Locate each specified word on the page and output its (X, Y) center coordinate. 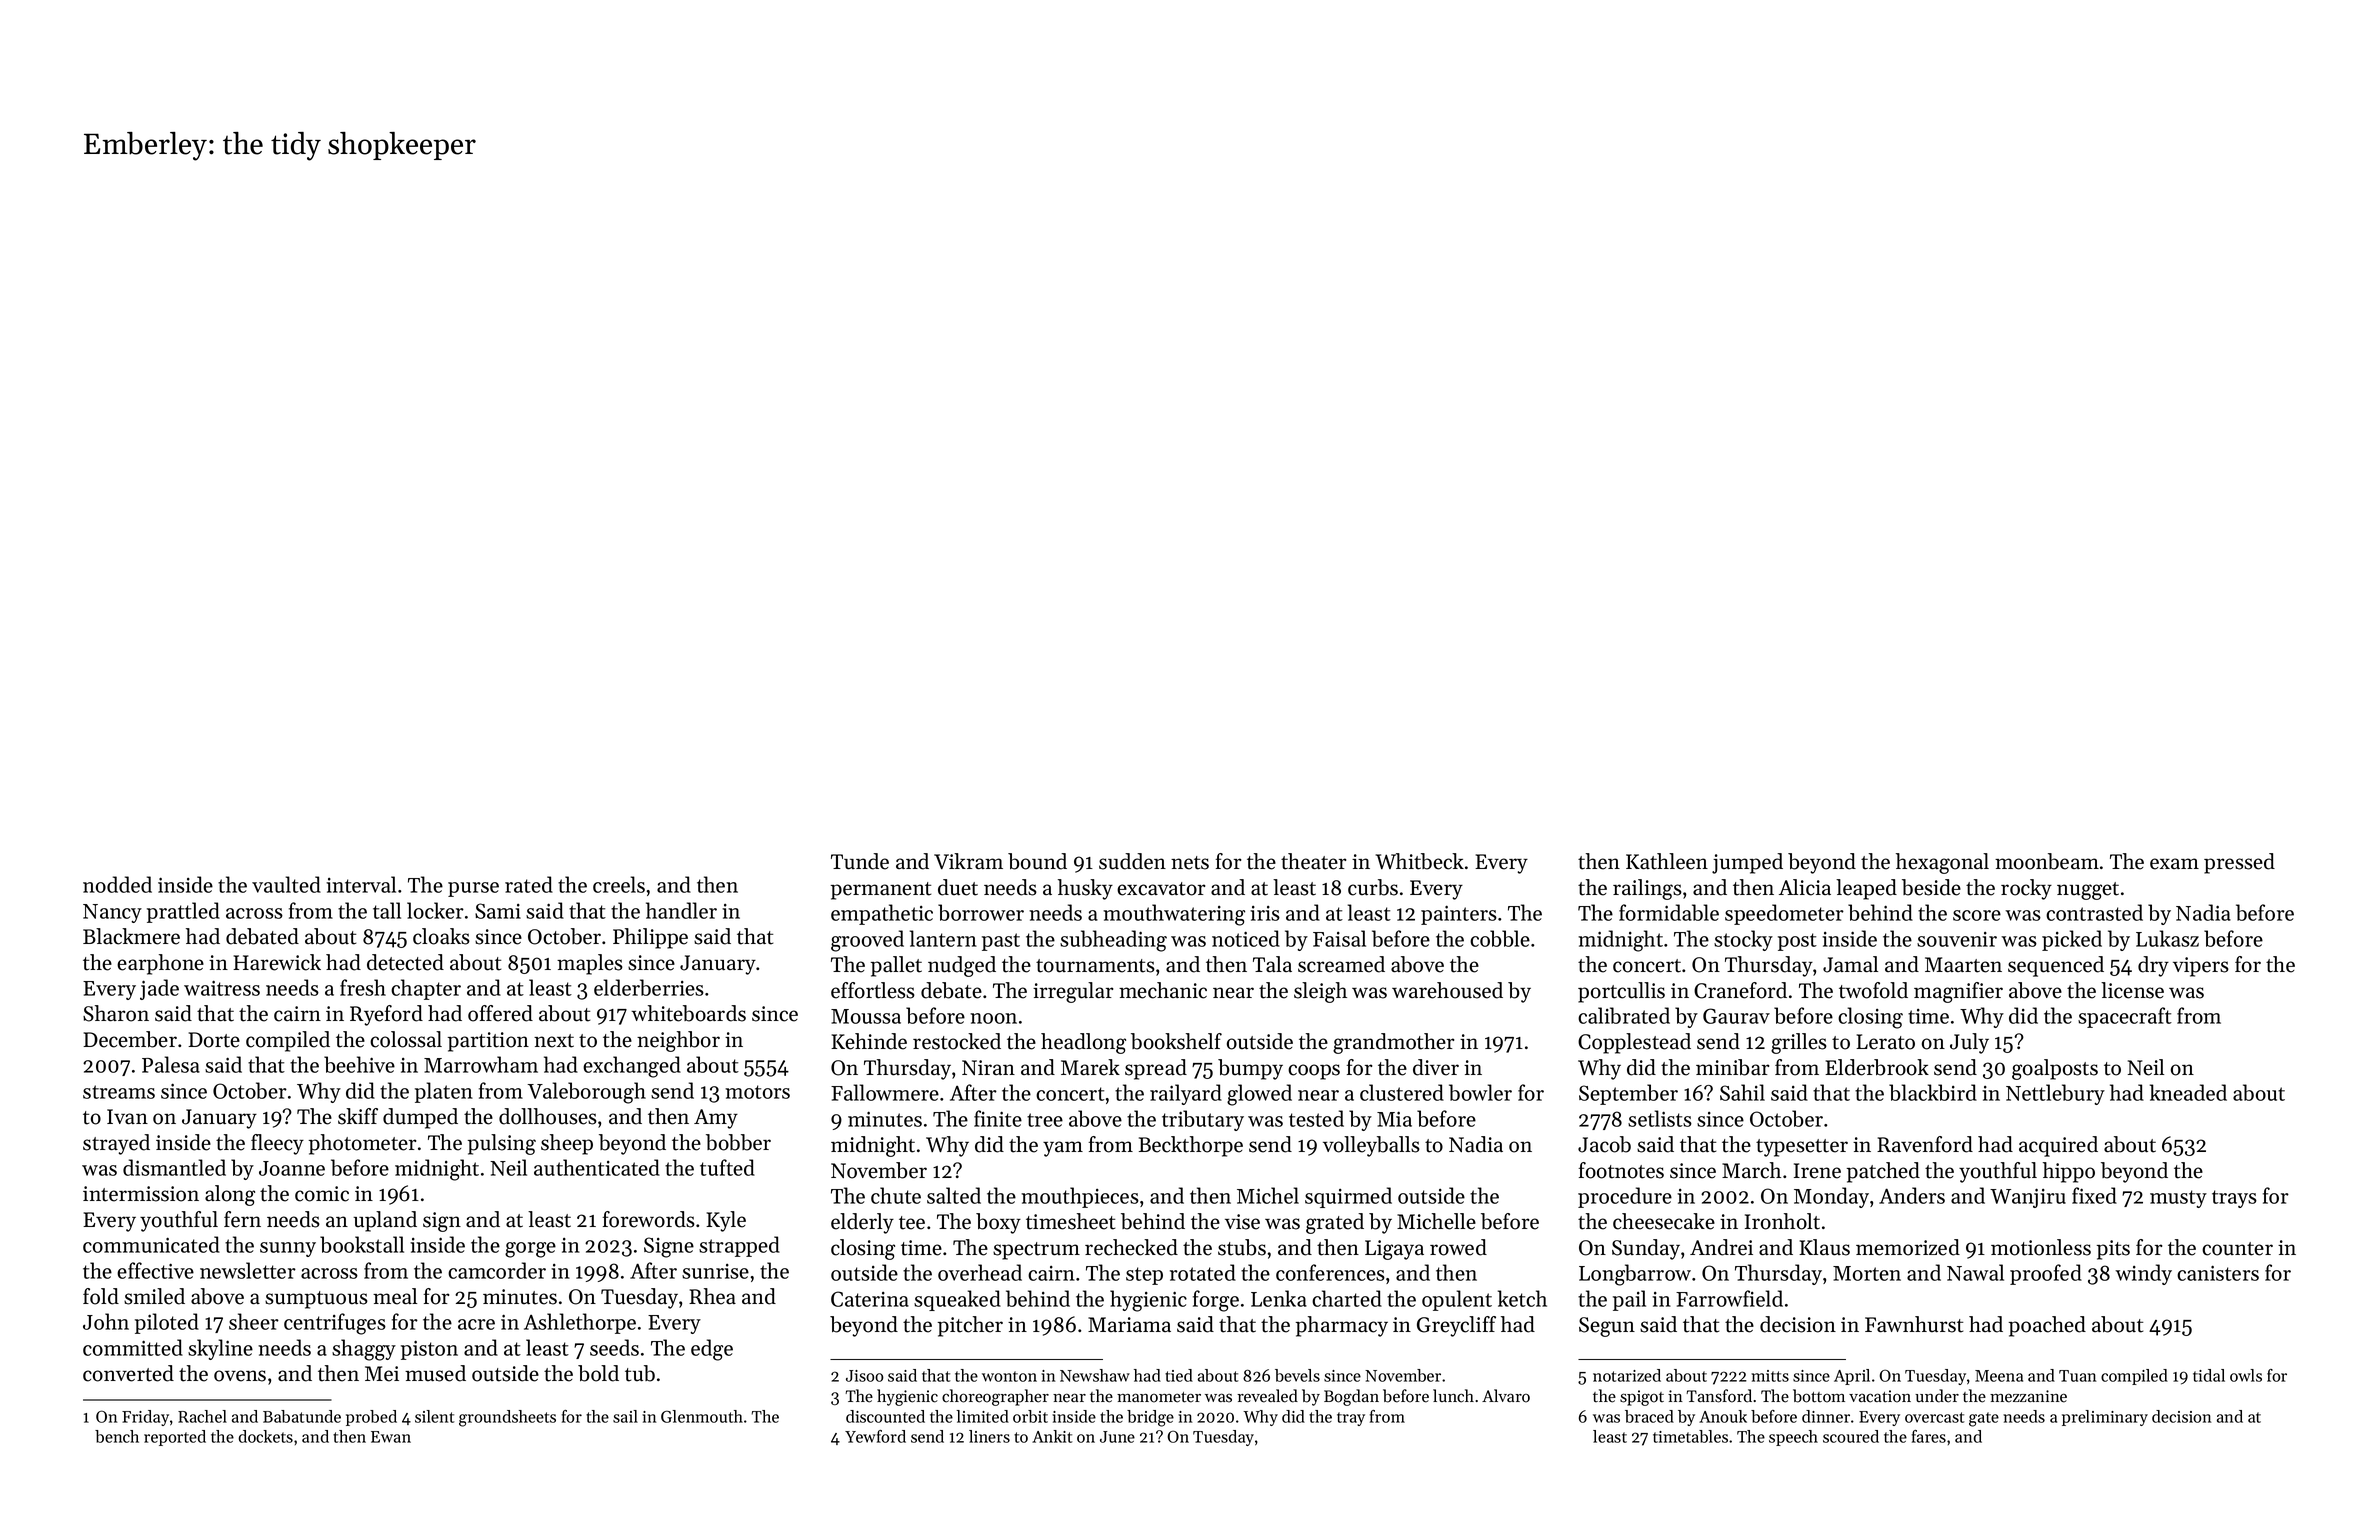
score (1977, 915)
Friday (145, 1418)
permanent (881, 891)
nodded (117, 884)
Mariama (1129, 1324)
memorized (1908, 1247)
